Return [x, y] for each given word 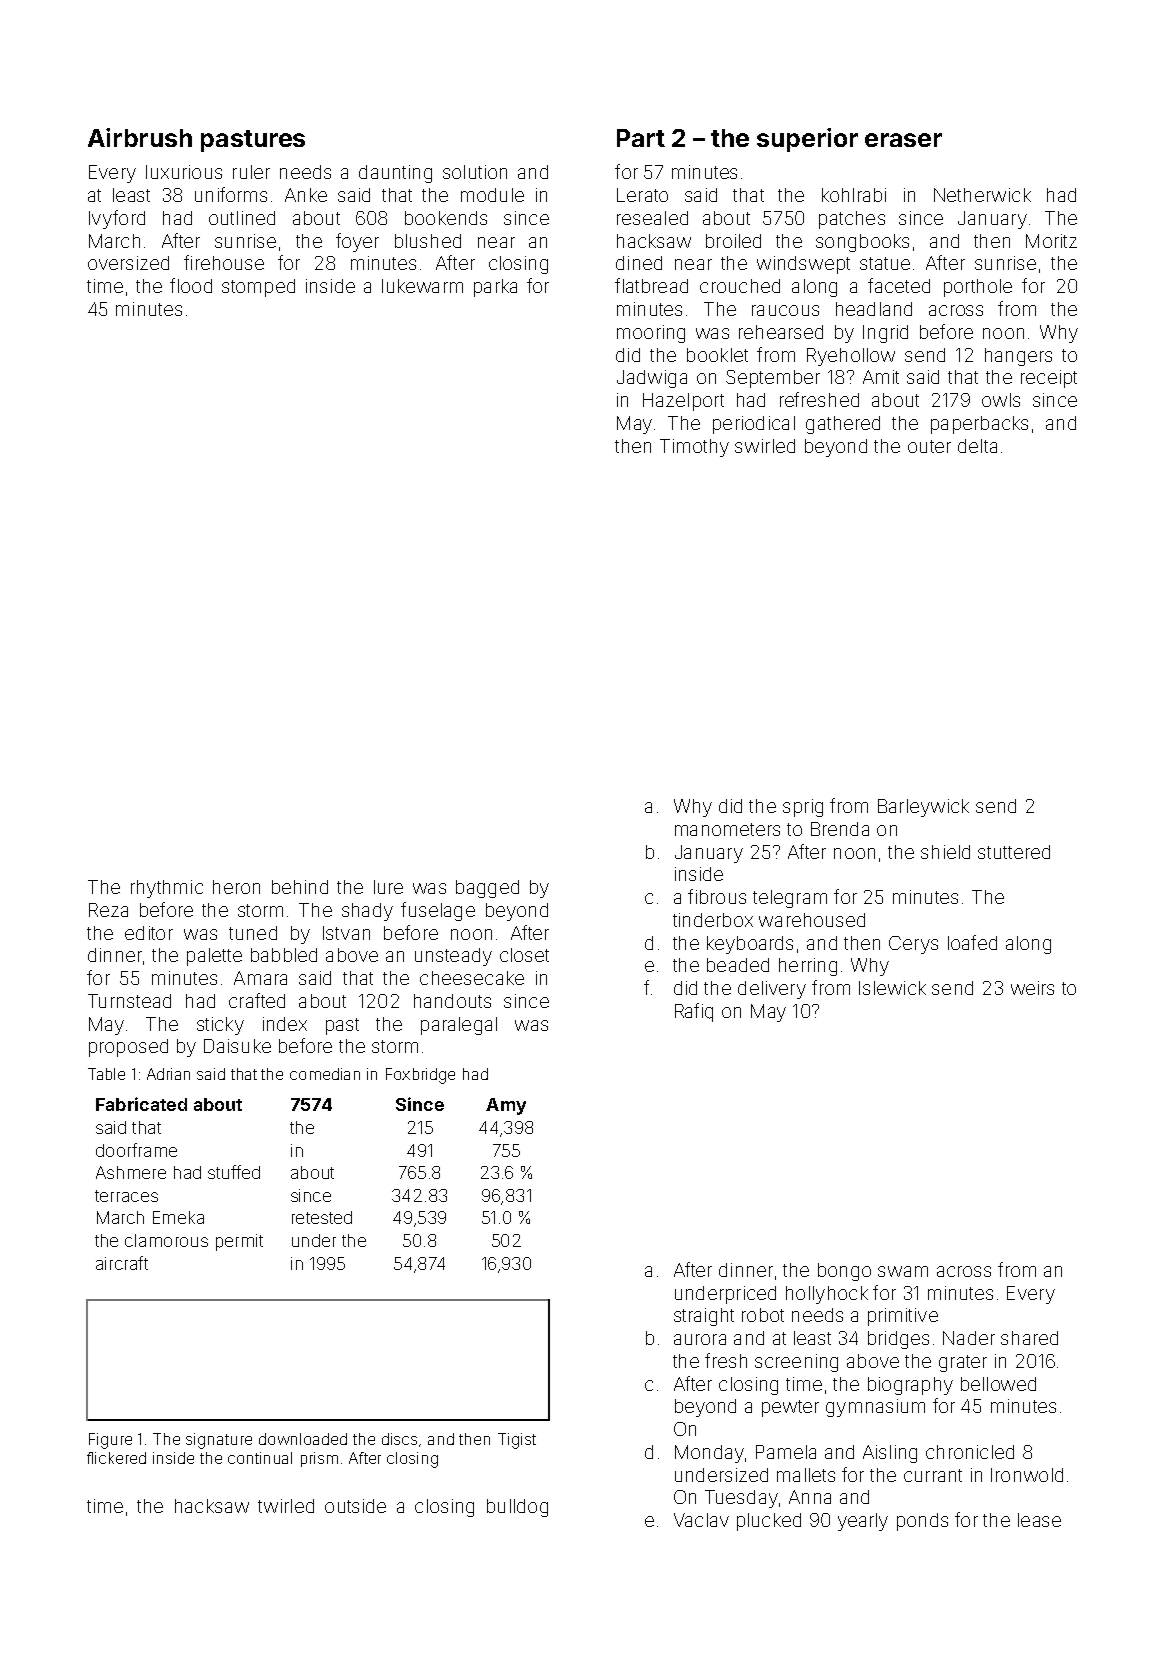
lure [388, 887]
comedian [325, 1074]
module [492, 195]
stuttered [1014, 852]
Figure [110, 1441]
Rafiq [694, 1012]
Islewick [892, 988]
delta [977, 446]
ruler [251, 172]
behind [300, 887]
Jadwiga [652, 379]
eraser [903, 140]
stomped [258, 288]
